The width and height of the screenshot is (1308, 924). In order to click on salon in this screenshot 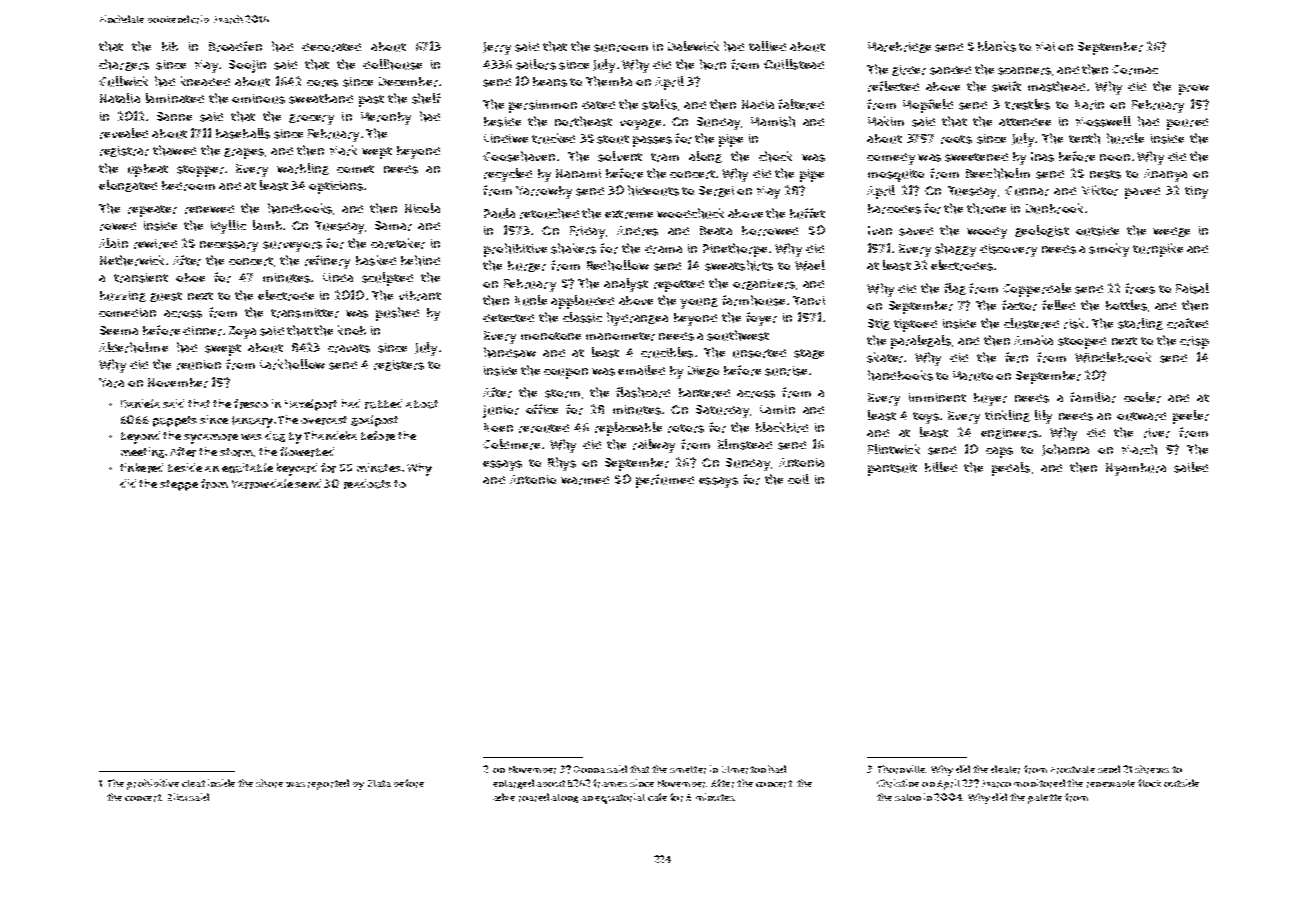, I will do `click(908, 797)`.
